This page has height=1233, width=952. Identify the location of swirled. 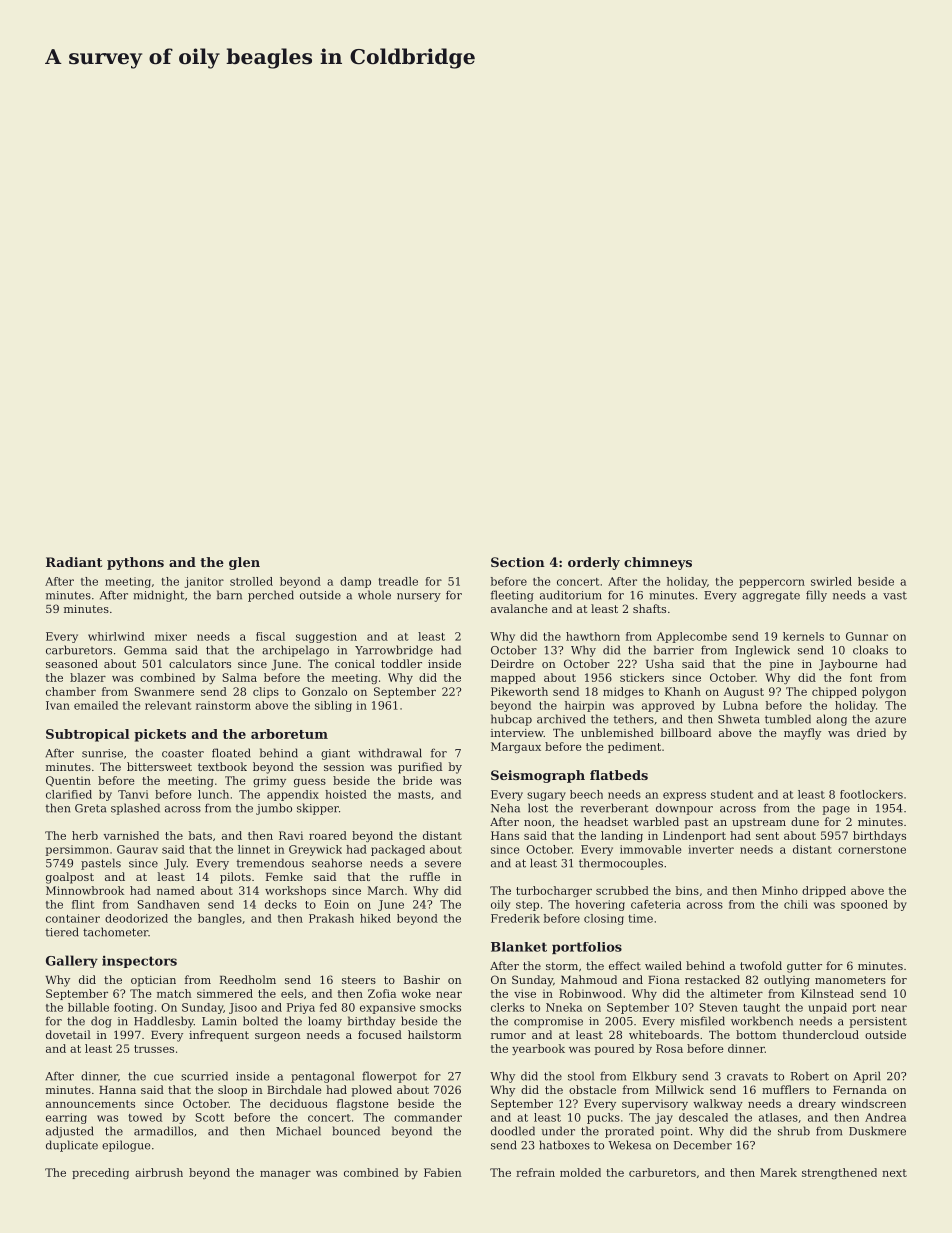
(831, 581).
